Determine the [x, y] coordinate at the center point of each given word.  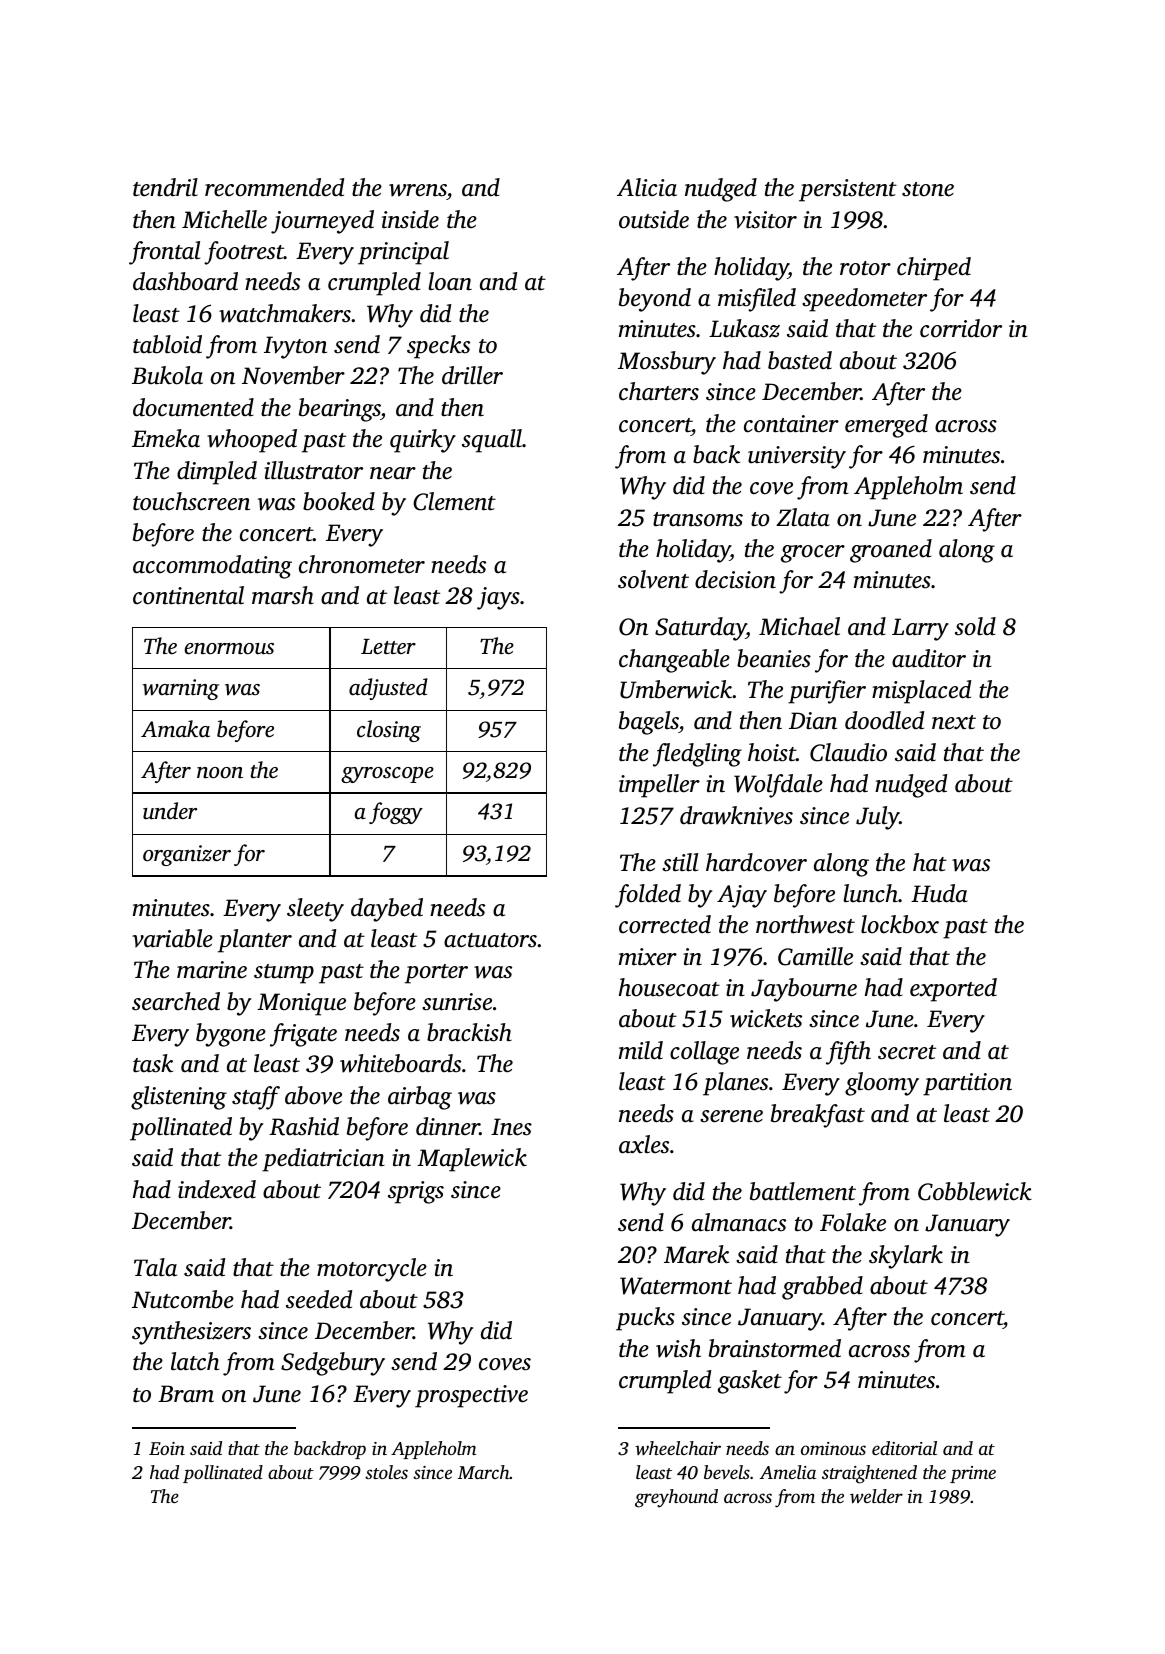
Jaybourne [804, 990]
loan [450, 281]
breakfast [818, 1116]
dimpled [217, 473]
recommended [274, 187]
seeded [319, 1299]
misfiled [757, 300]
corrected [665, 924]
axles [644, 1144]
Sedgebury [333, 1364]
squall [492, 441]
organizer [187, 855]
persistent [848, 190]
